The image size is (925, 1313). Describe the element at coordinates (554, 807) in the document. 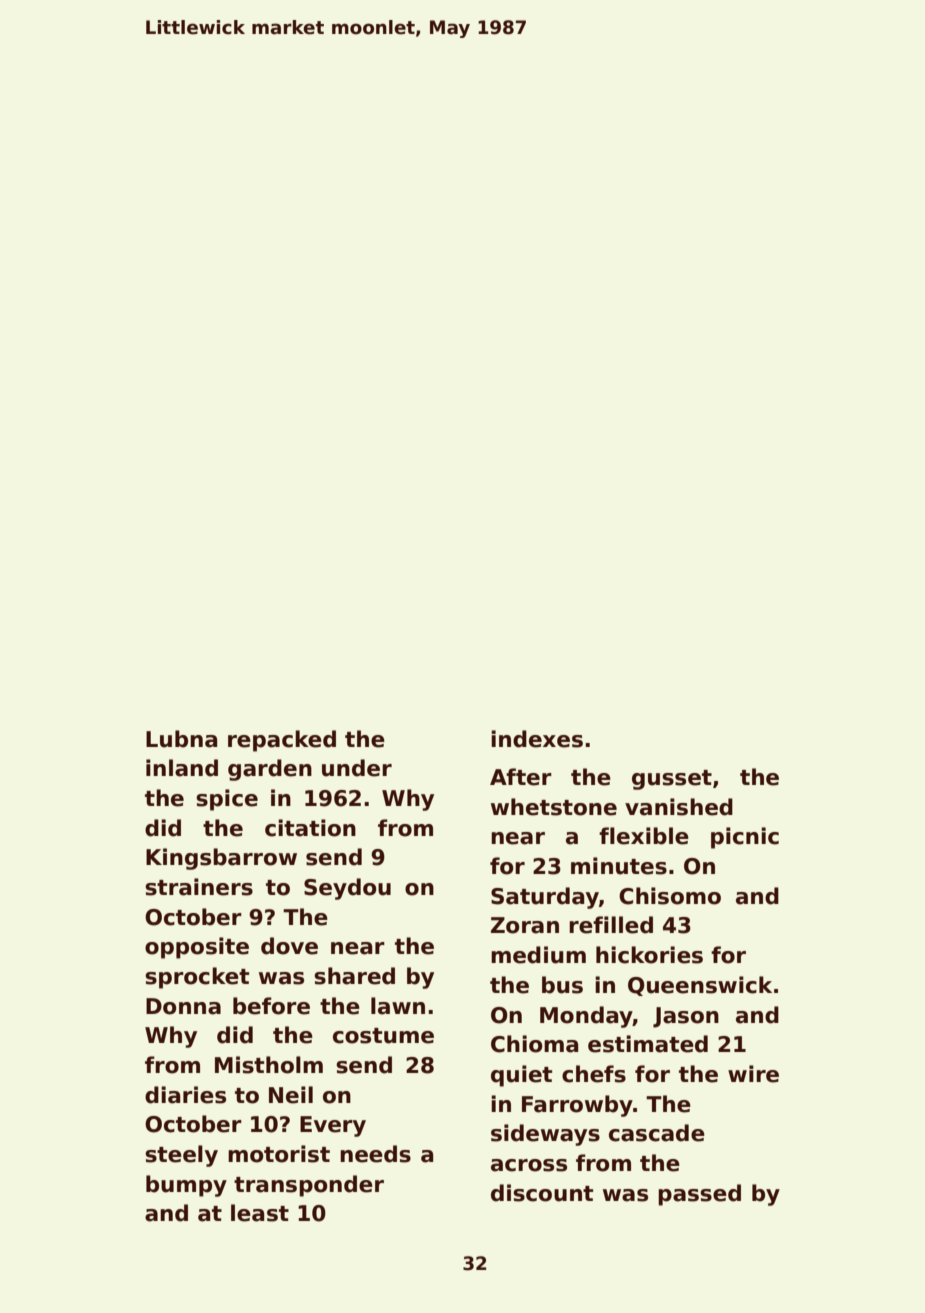

I see `whetstone` at that location.
